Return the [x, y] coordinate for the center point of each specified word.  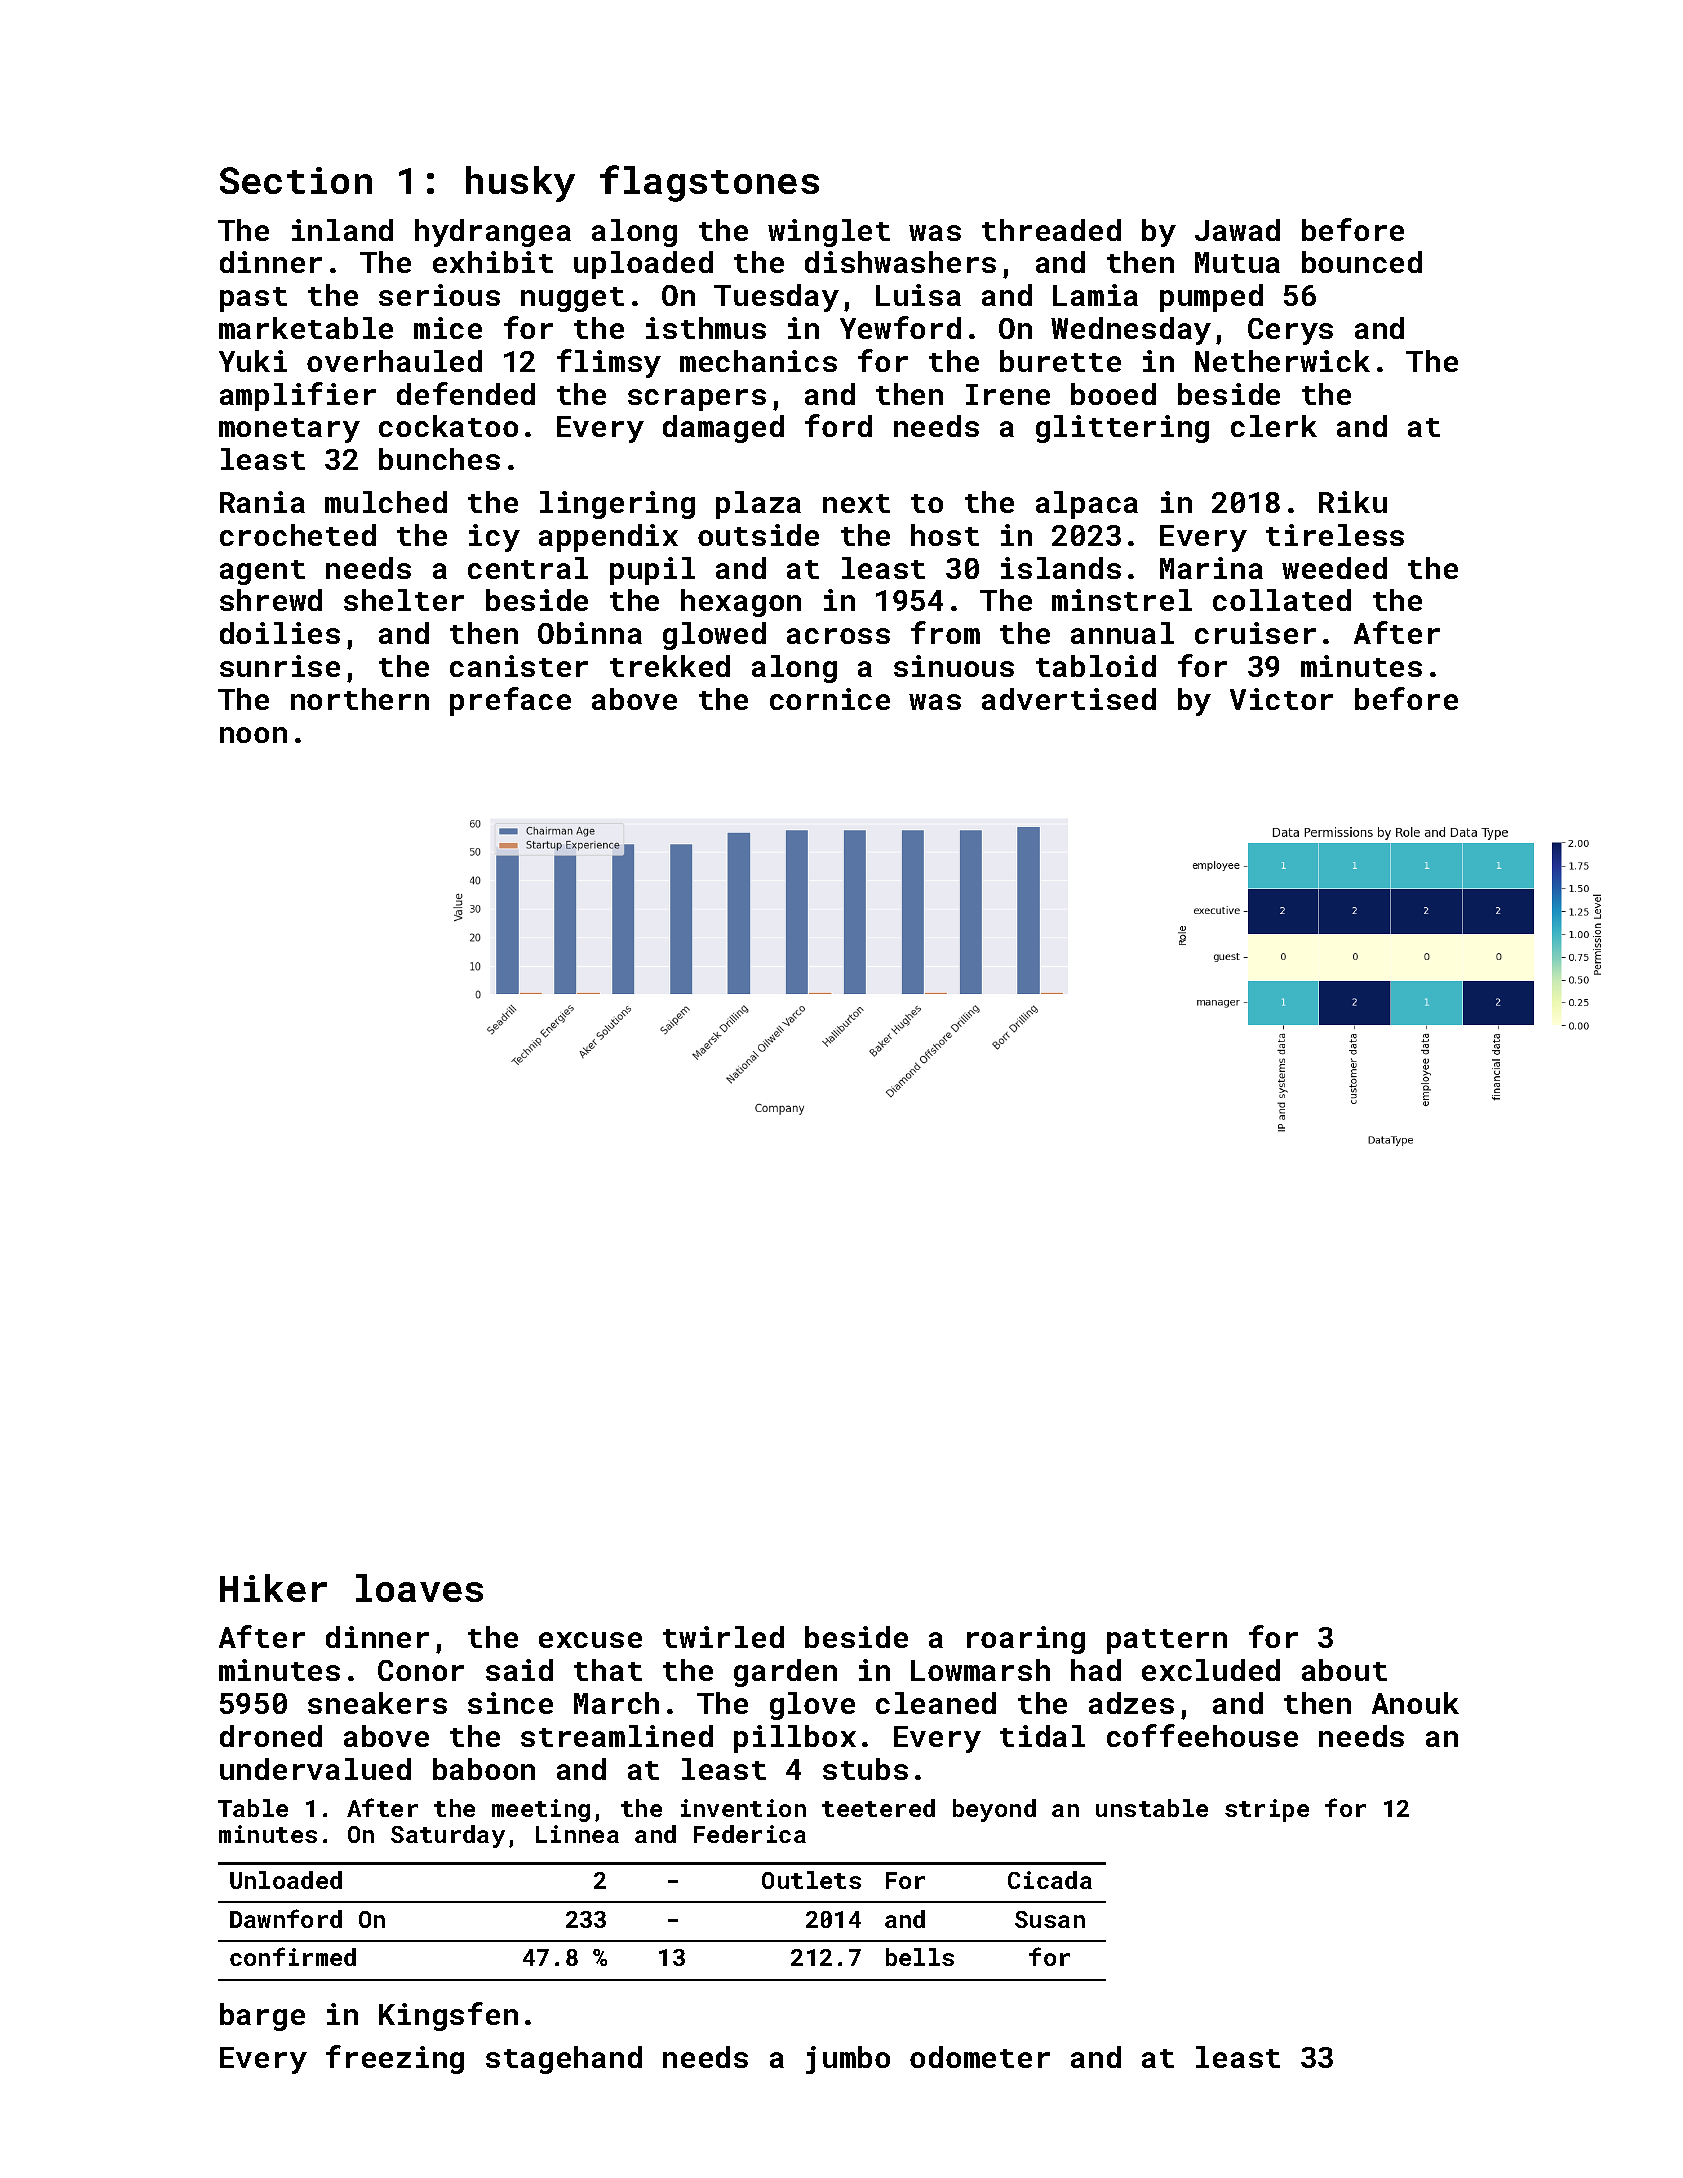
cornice [830, 699]
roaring [1026, 1640]
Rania [262, 502]
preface [510, 701]
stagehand [564, 2060]
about [1344, 1670]
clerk [1274, 426]
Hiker [273, 1588]
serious [439, 295]
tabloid [1096, 666]
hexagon [741, 603]
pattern [1167, 1641]
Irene [1008, 394]
